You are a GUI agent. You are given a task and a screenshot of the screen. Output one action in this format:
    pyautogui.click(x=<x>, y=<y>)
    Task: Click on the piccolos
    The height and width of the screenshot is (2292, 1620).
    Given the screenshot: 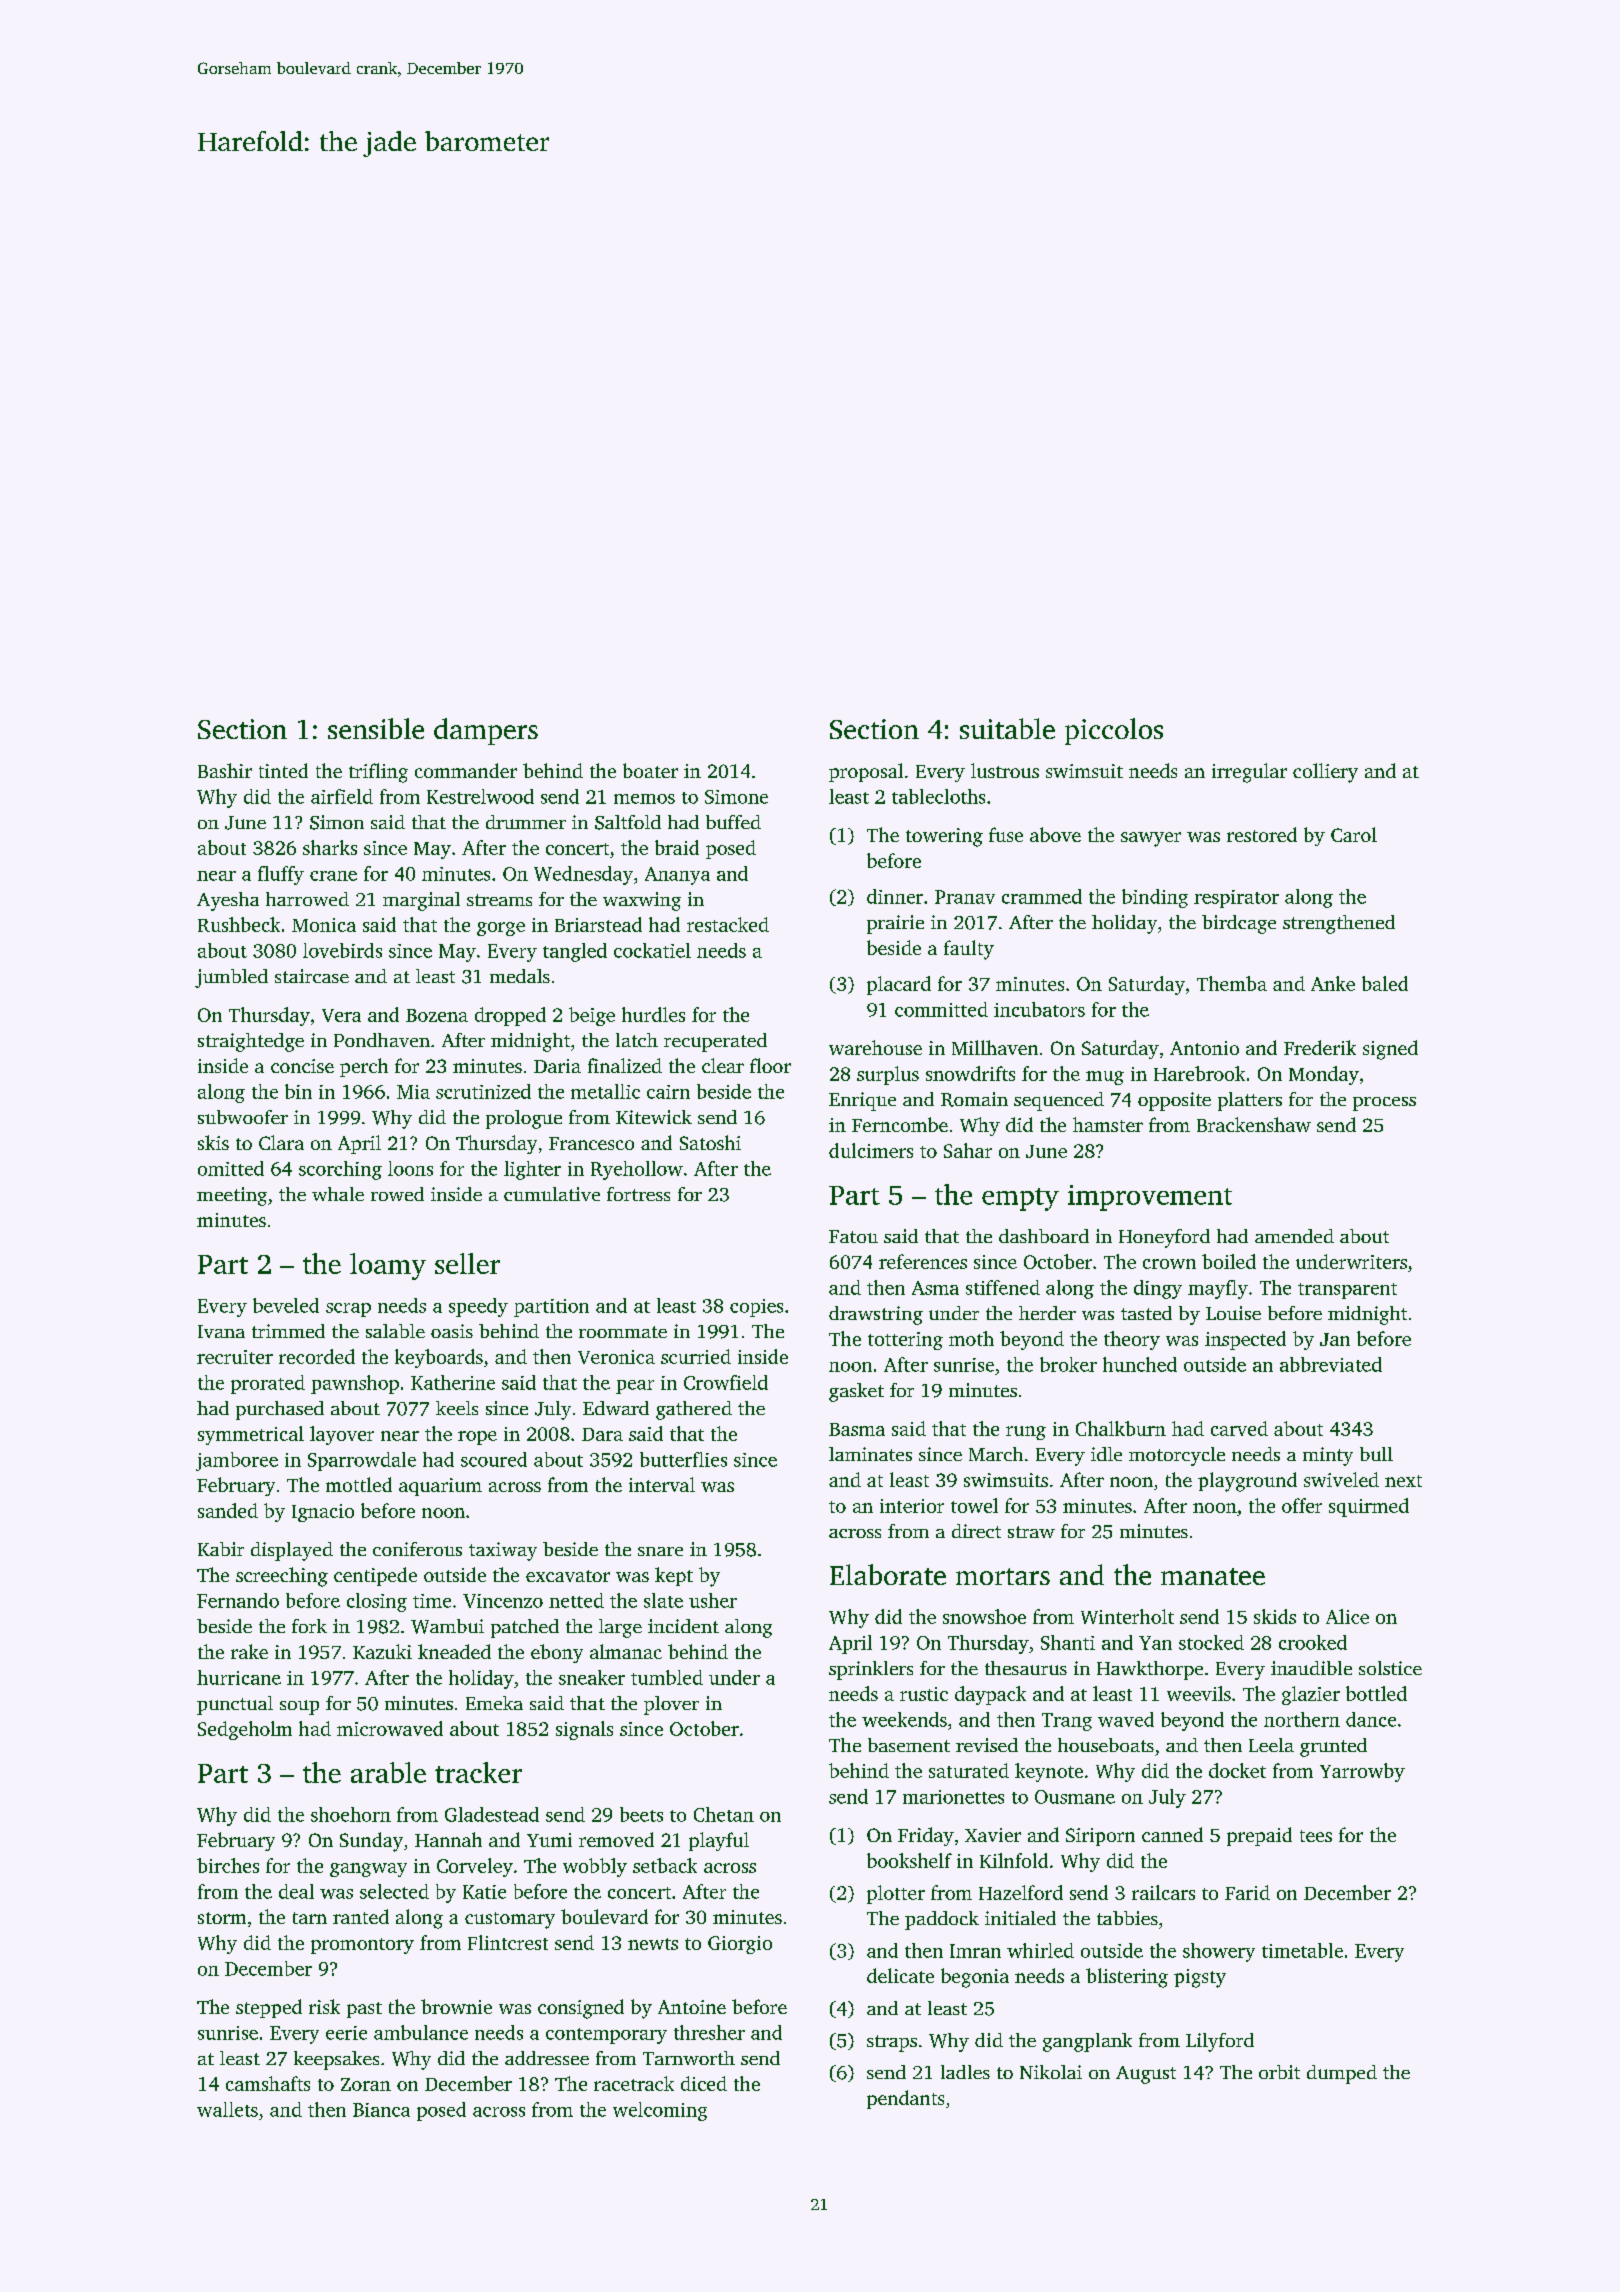 What is the action you would take?
    pyautogui.click(x=1114, y=731)
